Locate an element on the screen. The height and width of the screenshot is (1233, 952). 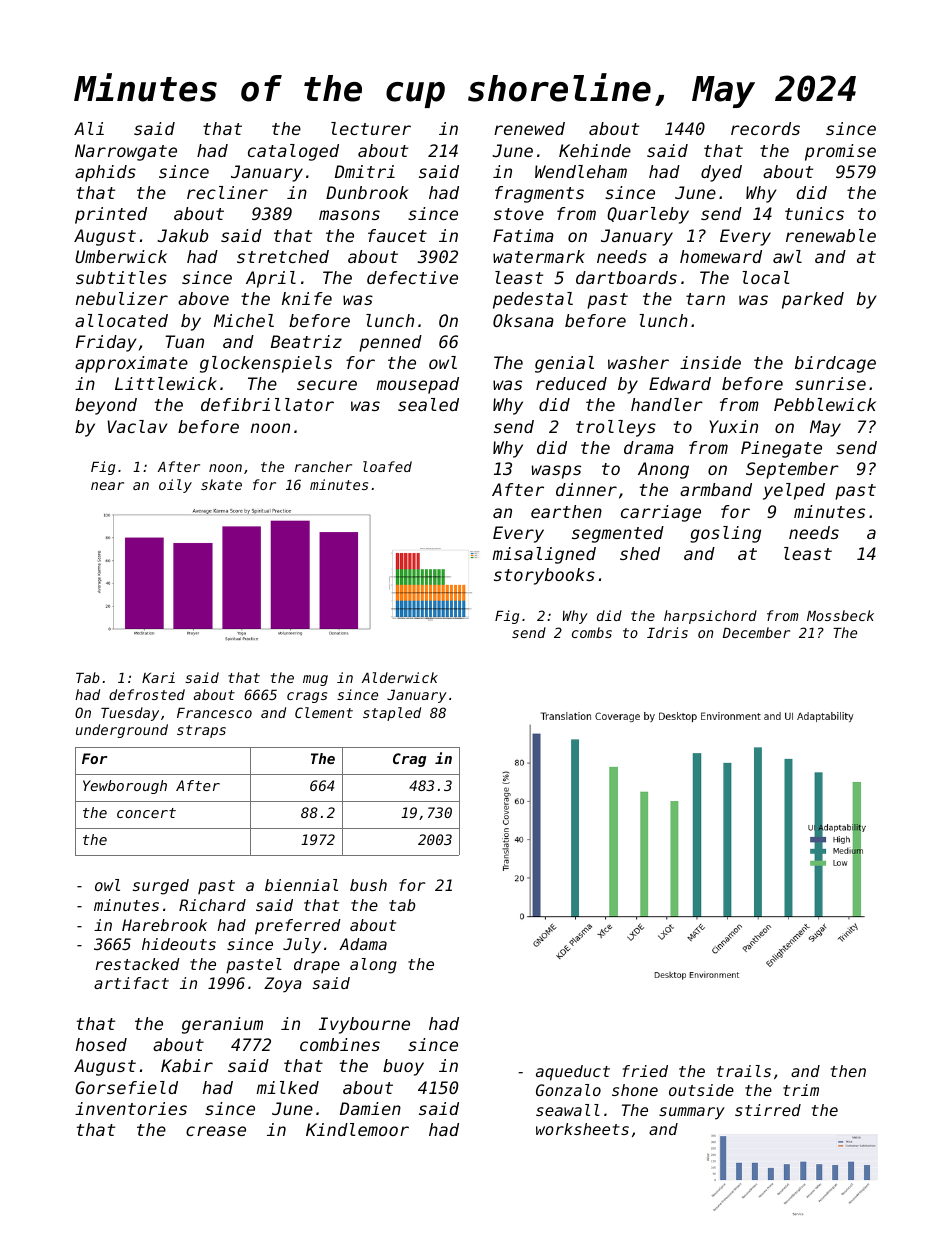
renewed is located at coordinates (529, 128).
